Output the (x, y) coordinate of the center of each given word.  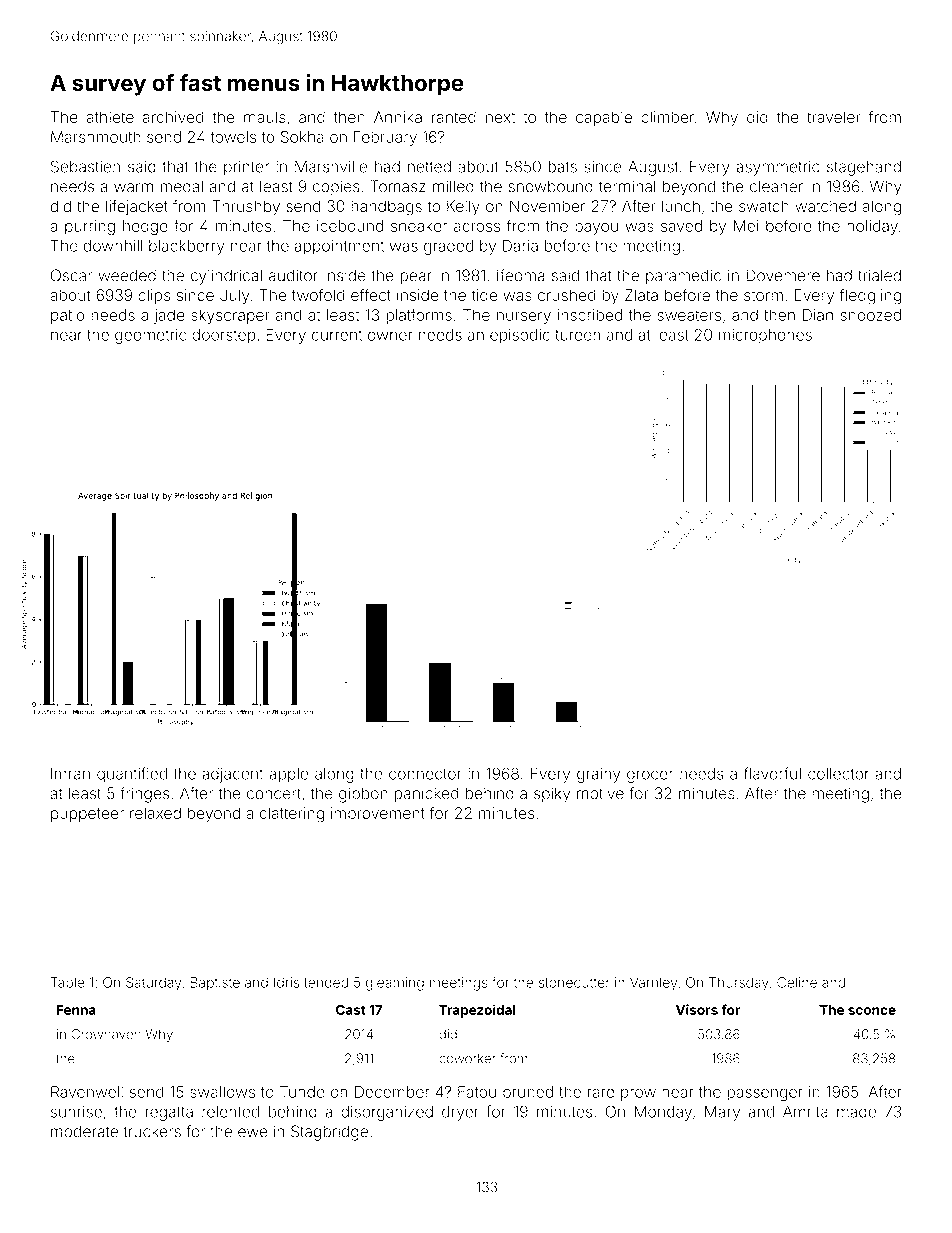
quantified (132, 775)
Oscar (71, 275)
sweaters (689, 315)
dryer (460, 1113)
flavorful (772, 773)
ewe (253, 1133)
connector (425, 774)
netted (429, 167)
